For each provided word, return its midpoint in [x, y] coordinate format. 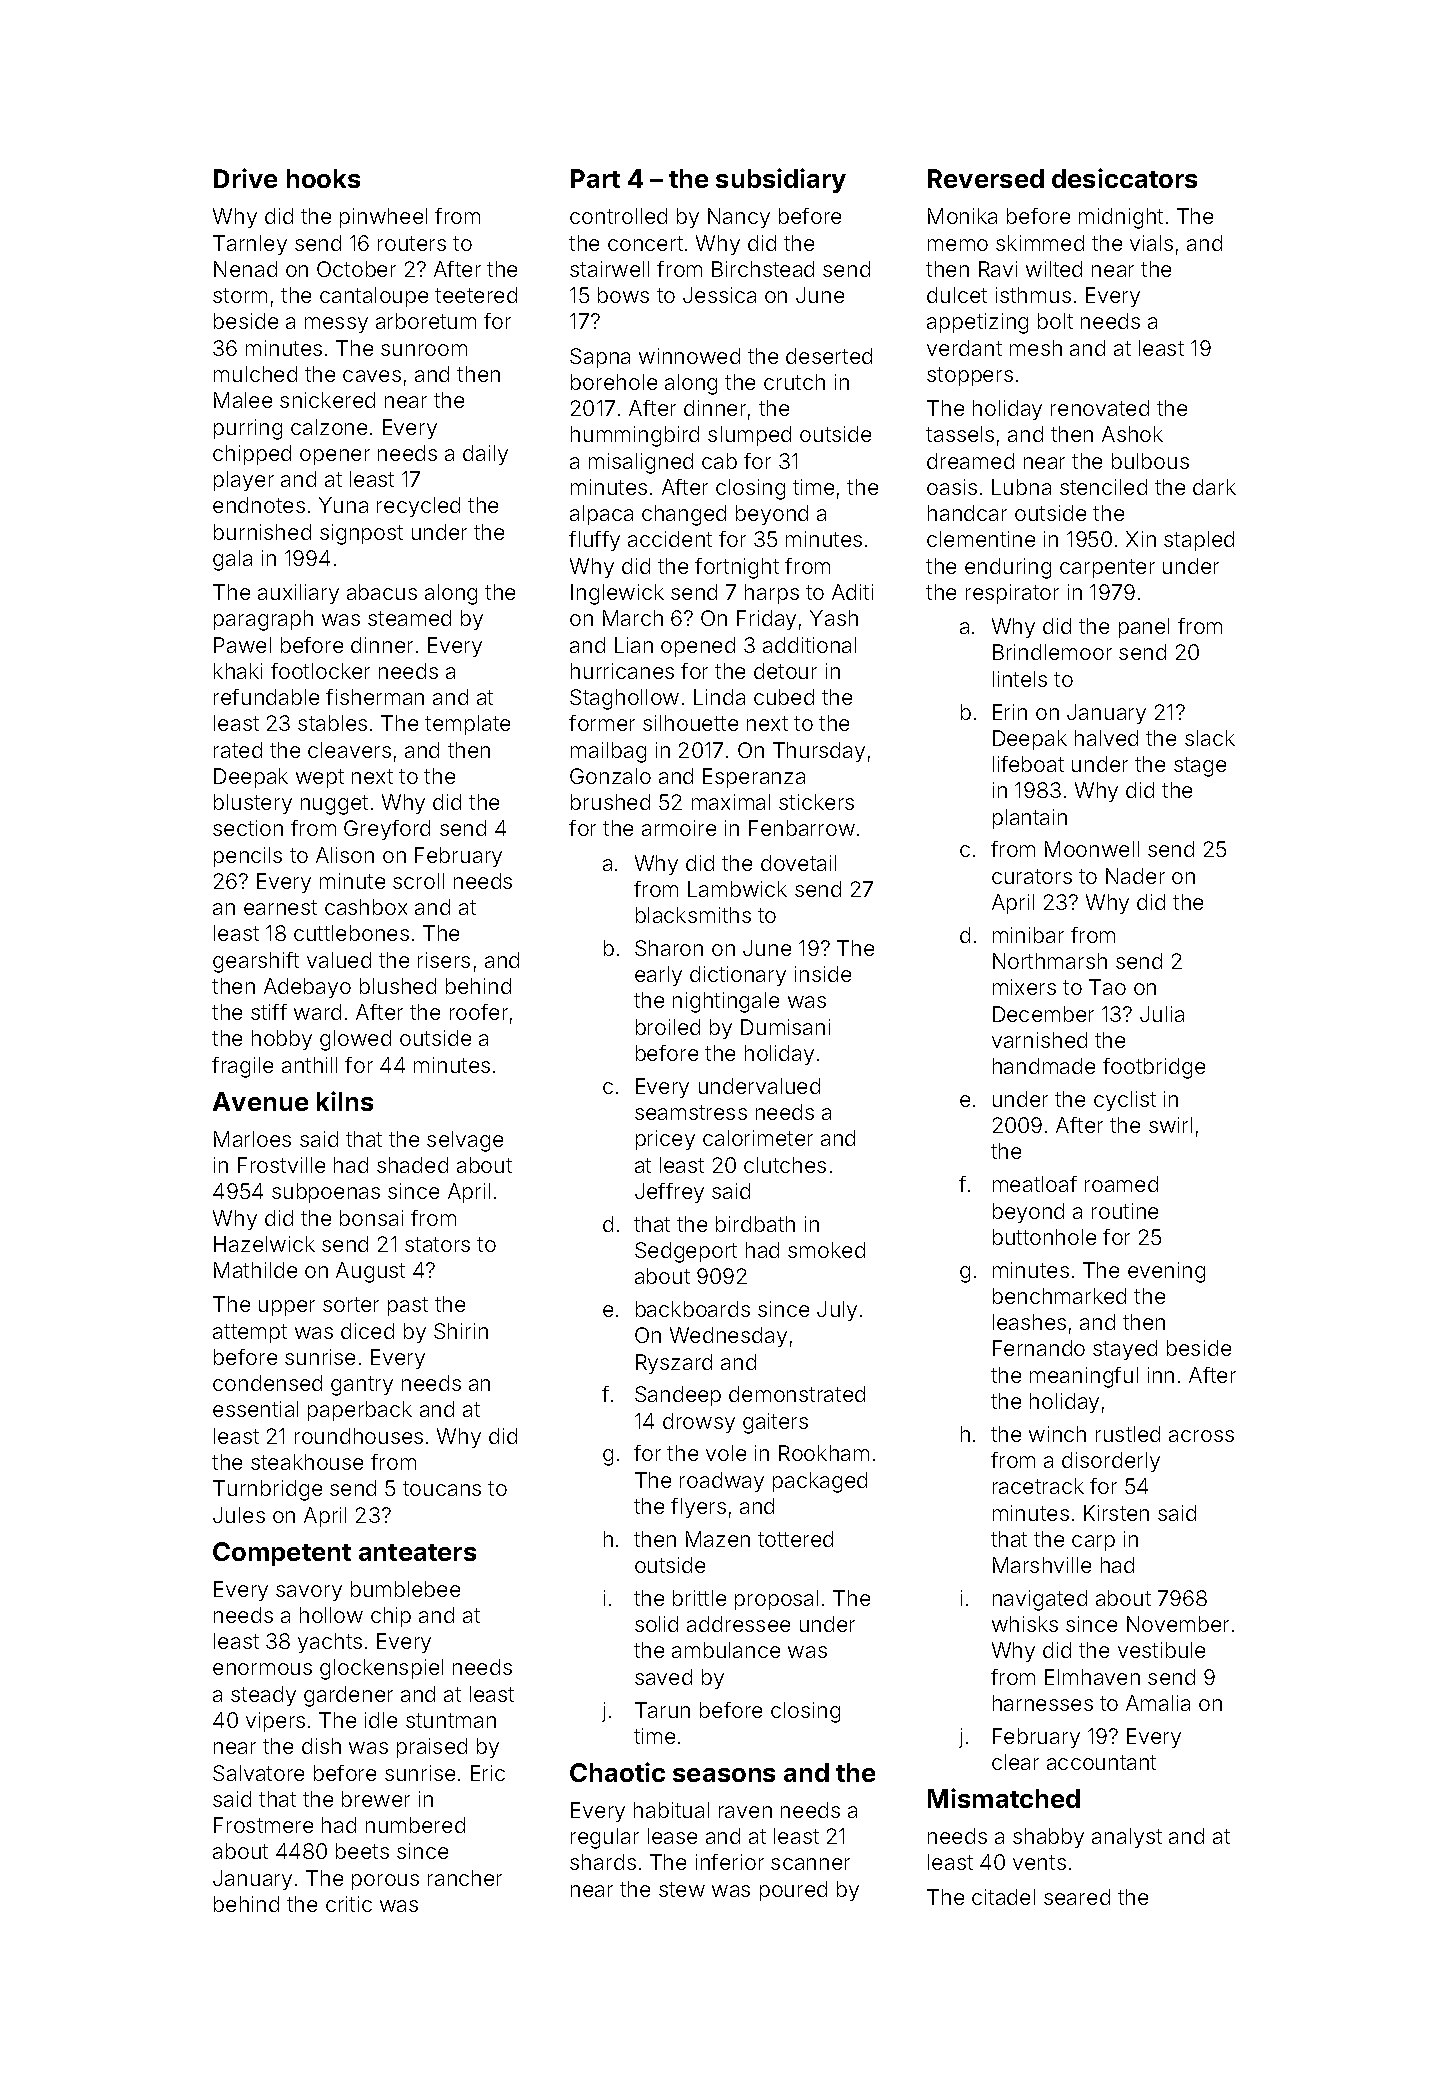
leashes [1029, 1322]
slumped [749, 436]
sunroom [424, 350]
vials [1151, 243]
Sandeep [678, 1396]
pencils [248, 857]
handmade [1044, 1066]
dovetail [798, 863]
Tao [1107, 987]
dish [321, 1746]
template [467, 725]
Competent [282, 1554]
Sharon [669, 948]
